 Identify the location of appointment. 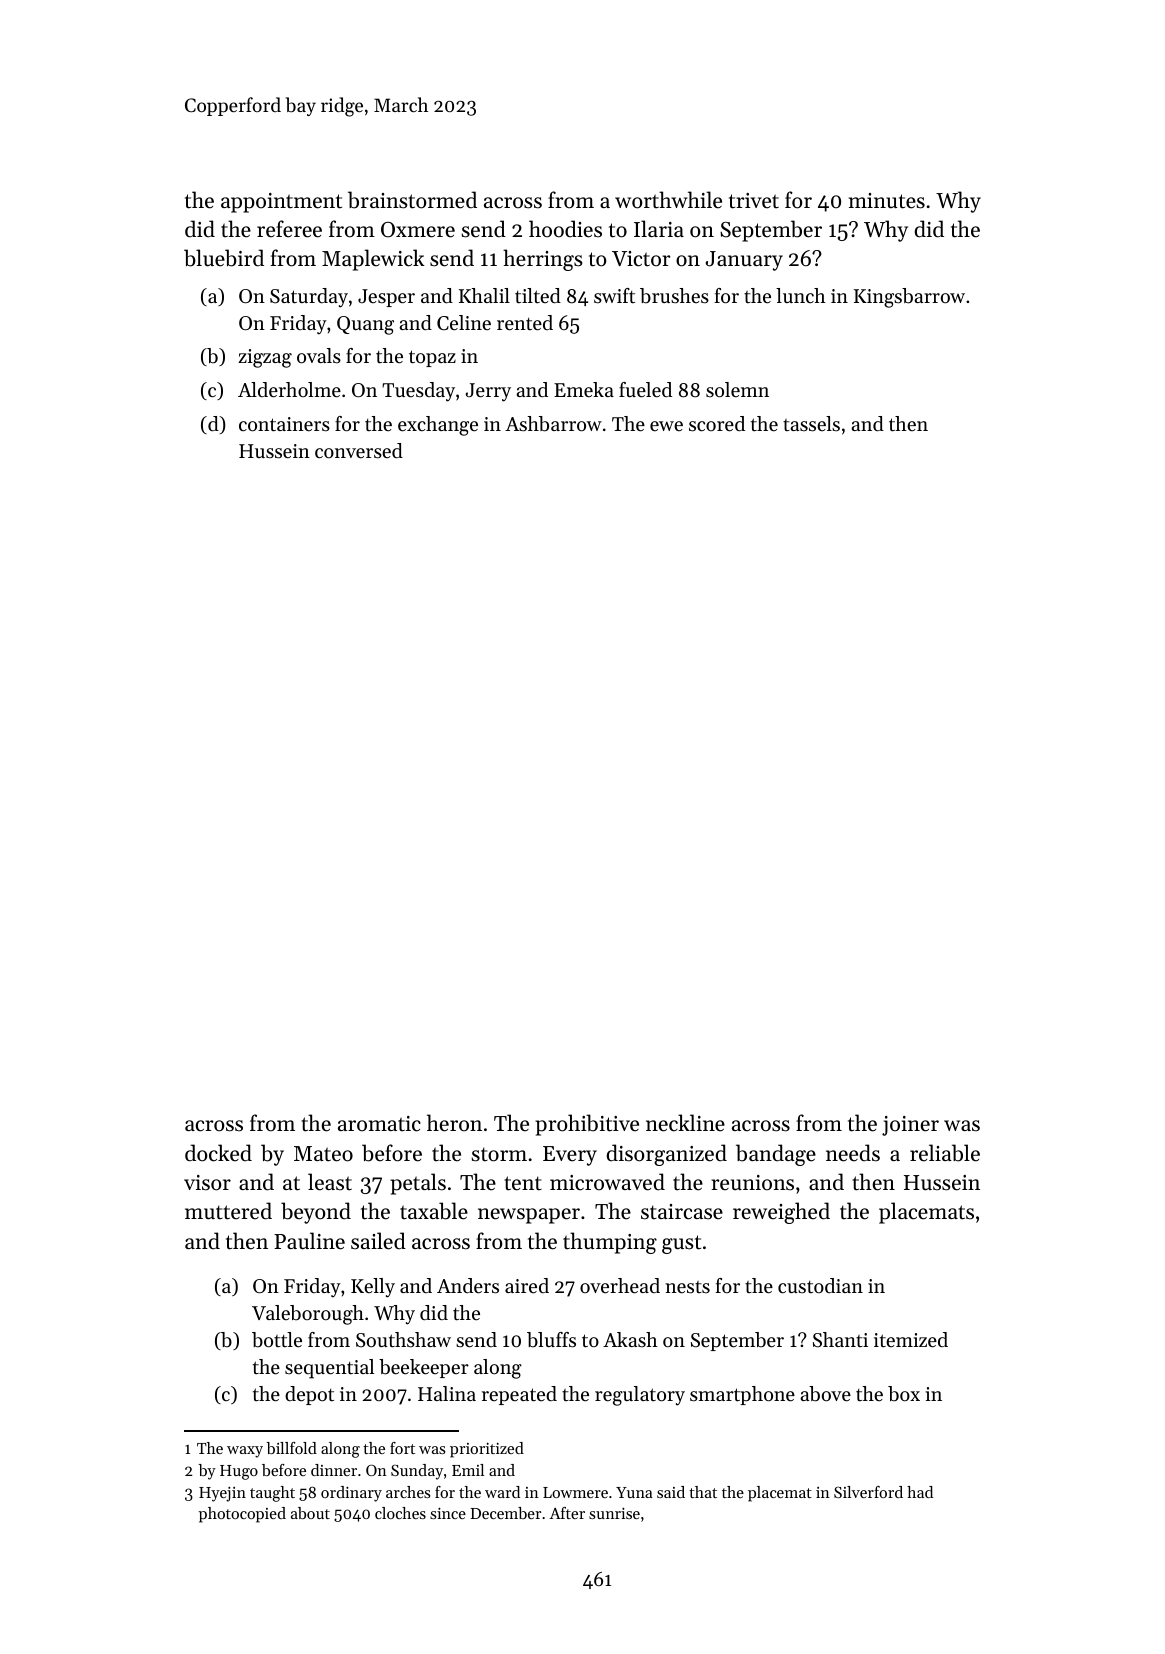
(281, 203).
